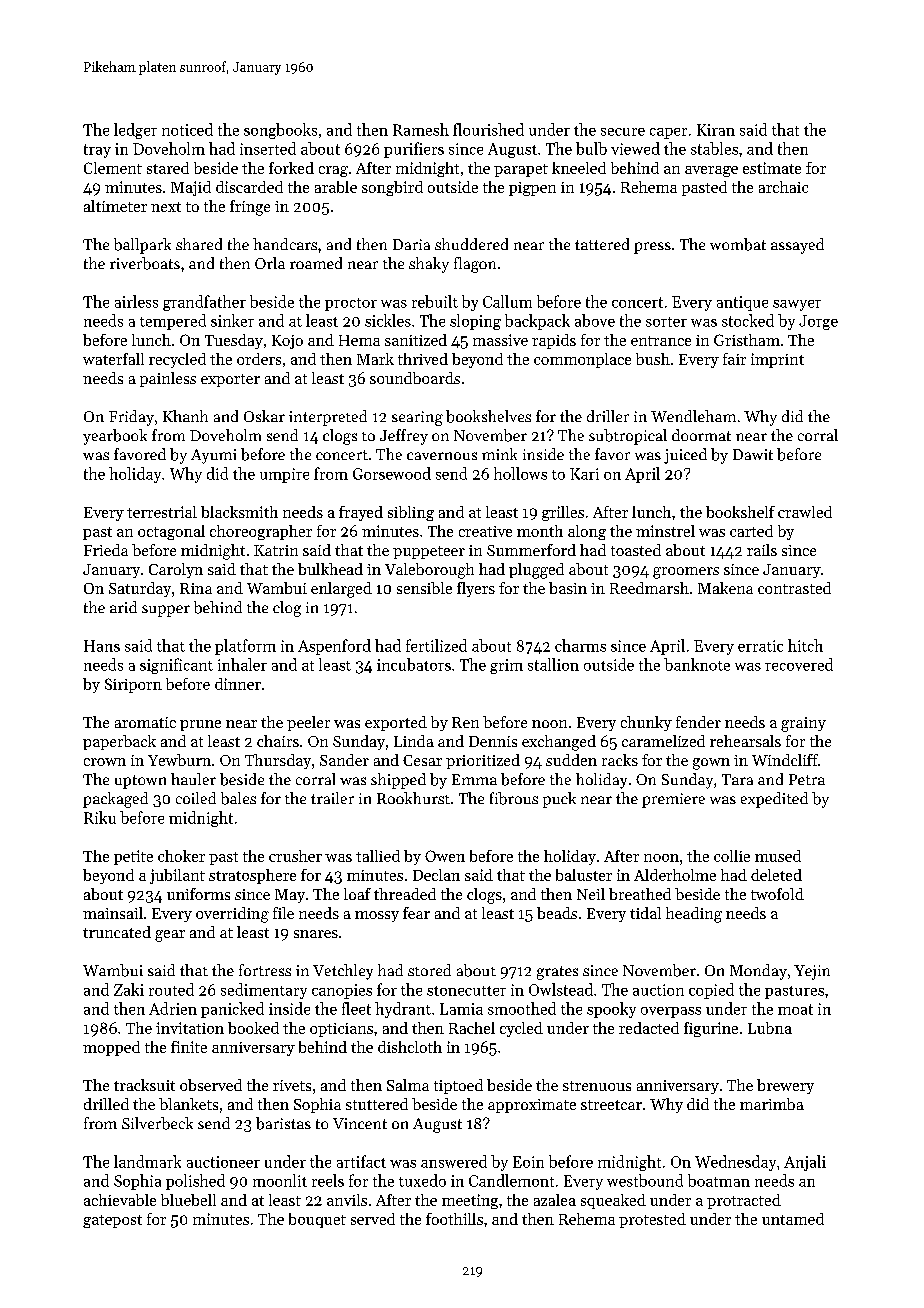 Image resolution: width=924 pixels, height=1308 pixels. Describe the element at coordinates (445, 856) in the document. I see `Owen` at that location.
